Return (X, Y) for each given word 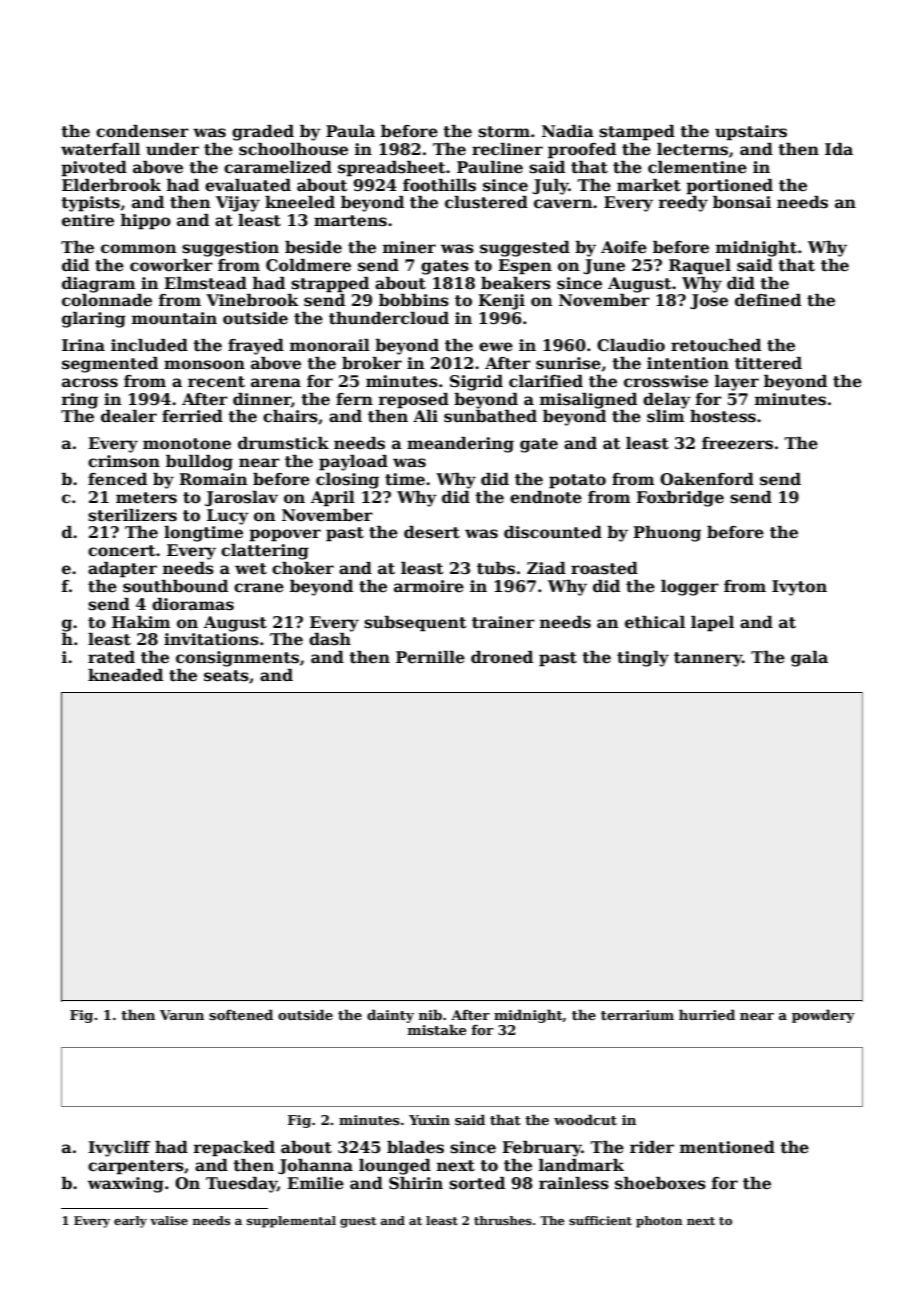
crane (259, 588)
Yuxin (429, 1120)
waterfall (100, 149)
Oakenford (707, 479)
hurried (707, 1014)
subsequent (415, 624)
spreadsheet (392, 169)
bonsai (742, 202)
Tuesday (241, 1185)
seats (226, 676)
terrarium (637, 1015)
